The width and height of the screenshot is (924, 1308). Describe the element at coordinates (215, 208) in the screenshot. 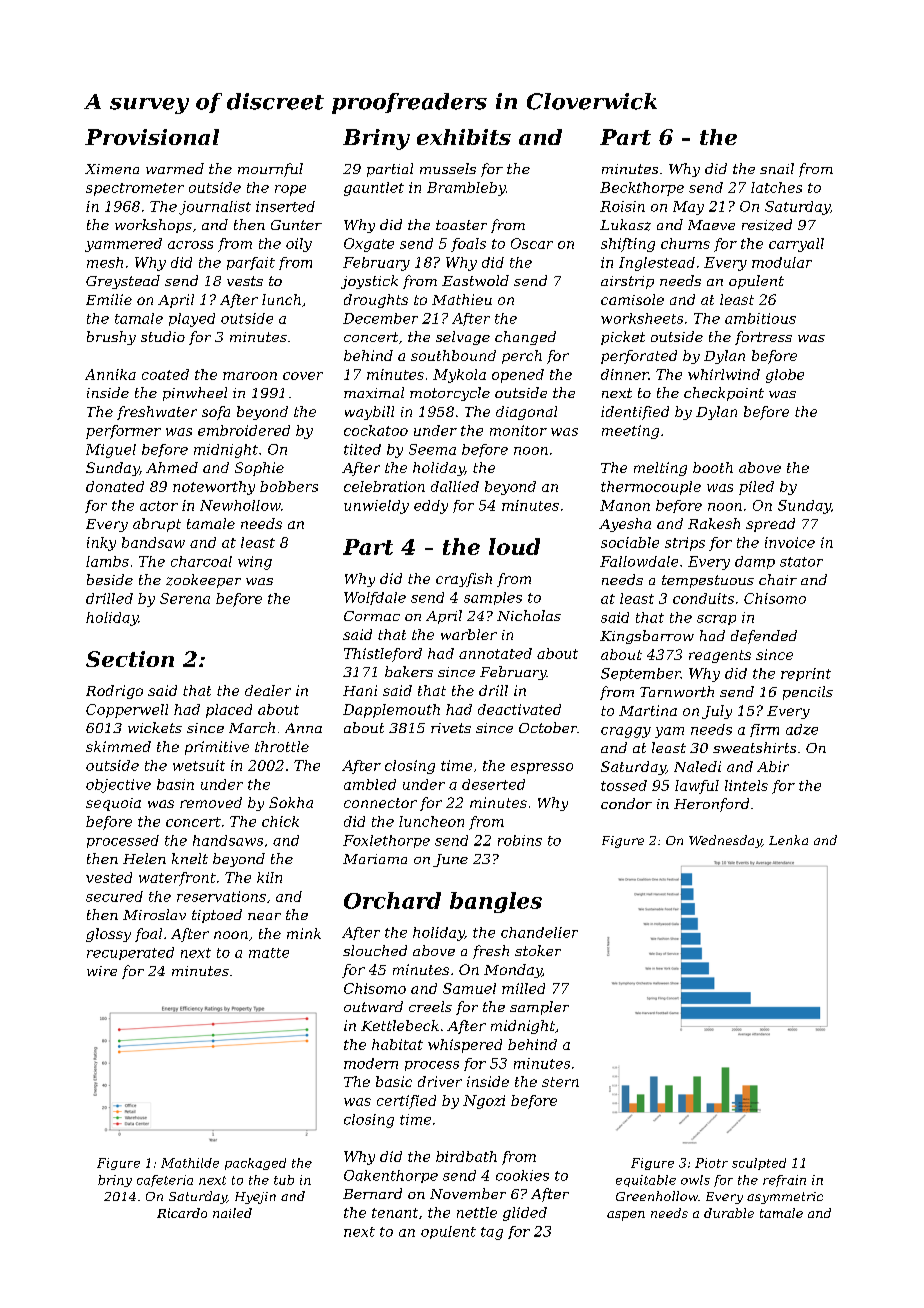

I see `journalist` at that location.
